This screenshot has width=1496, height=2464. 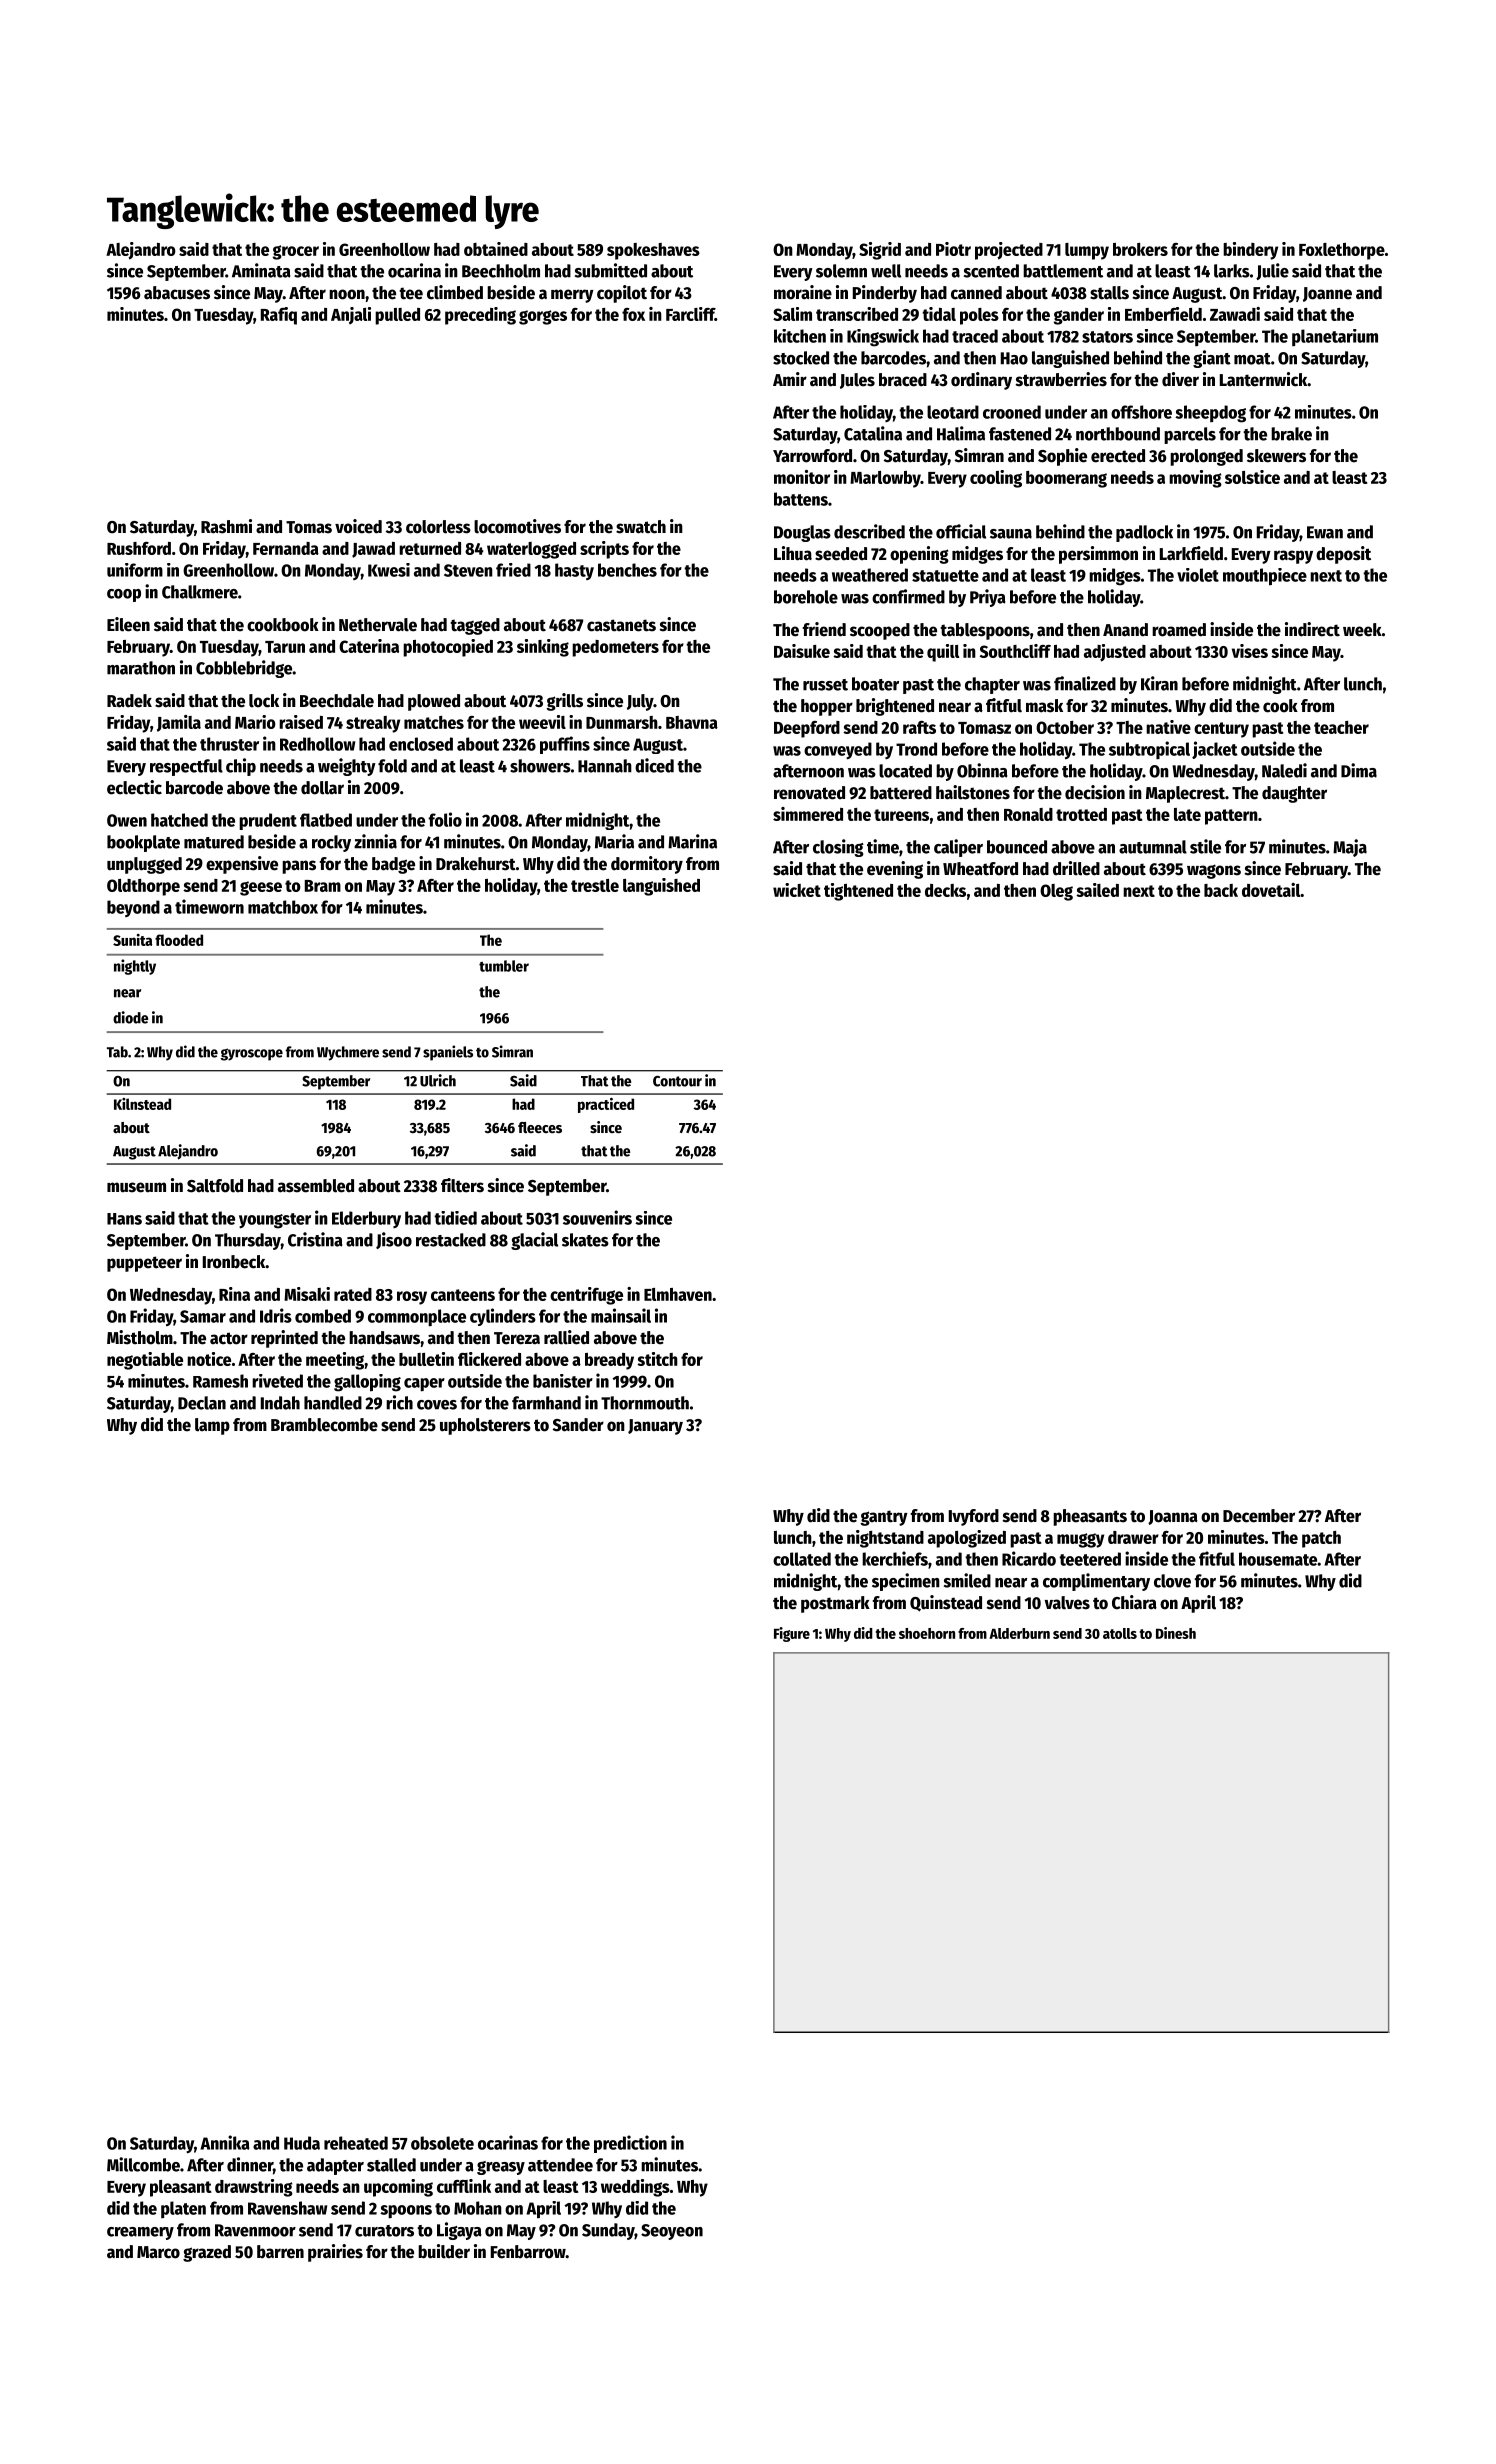 I want to click on brake, so click(x=1291, y=434).
